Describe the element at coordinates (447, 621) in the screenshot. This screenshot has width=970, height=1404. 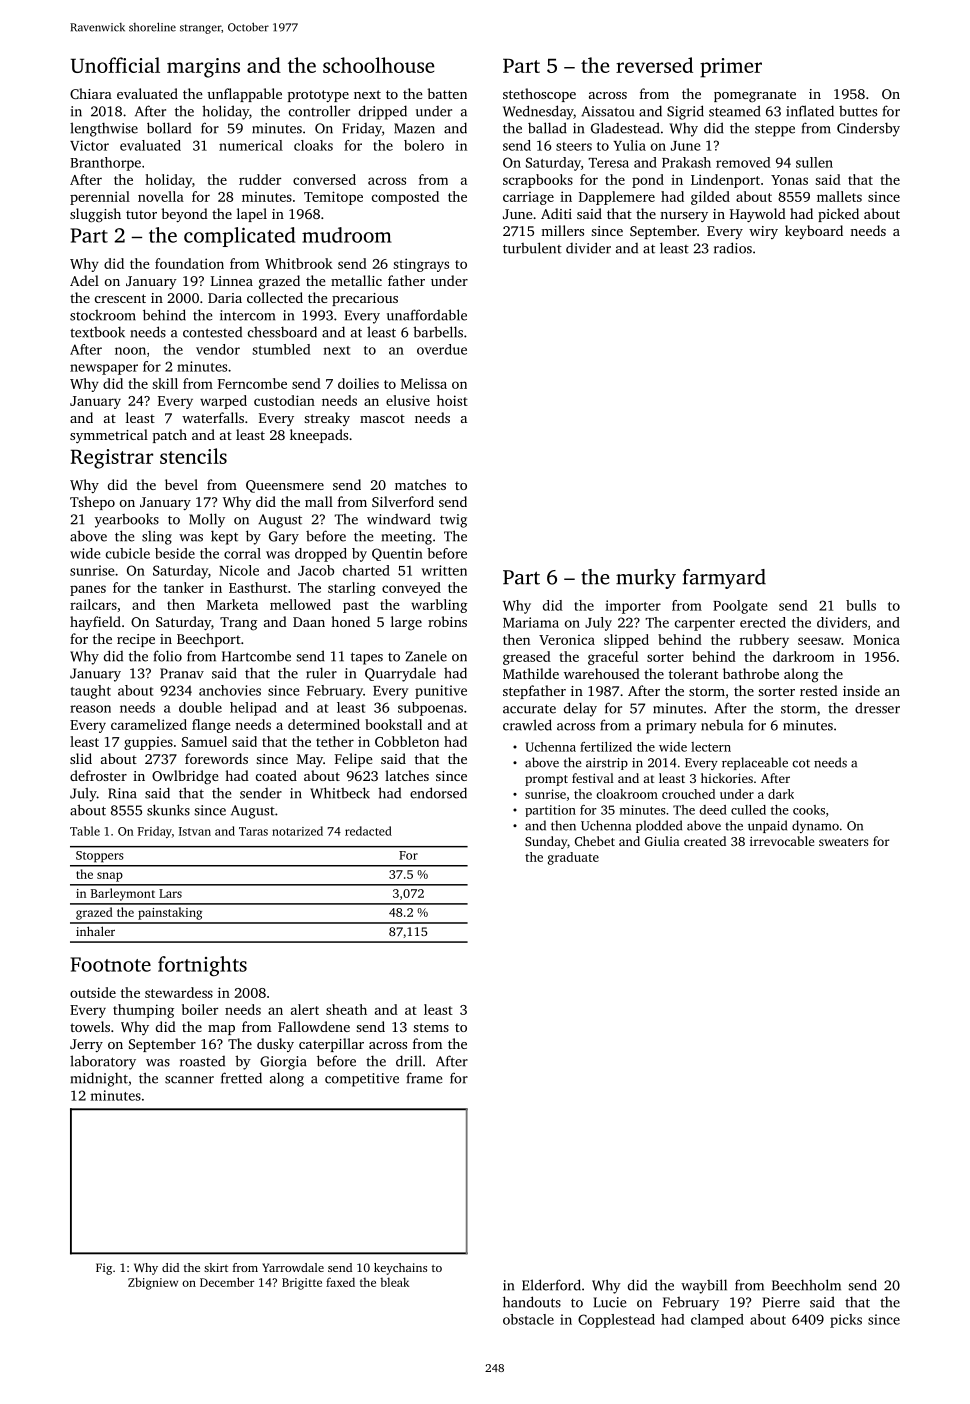
I see `robins` at that location.
